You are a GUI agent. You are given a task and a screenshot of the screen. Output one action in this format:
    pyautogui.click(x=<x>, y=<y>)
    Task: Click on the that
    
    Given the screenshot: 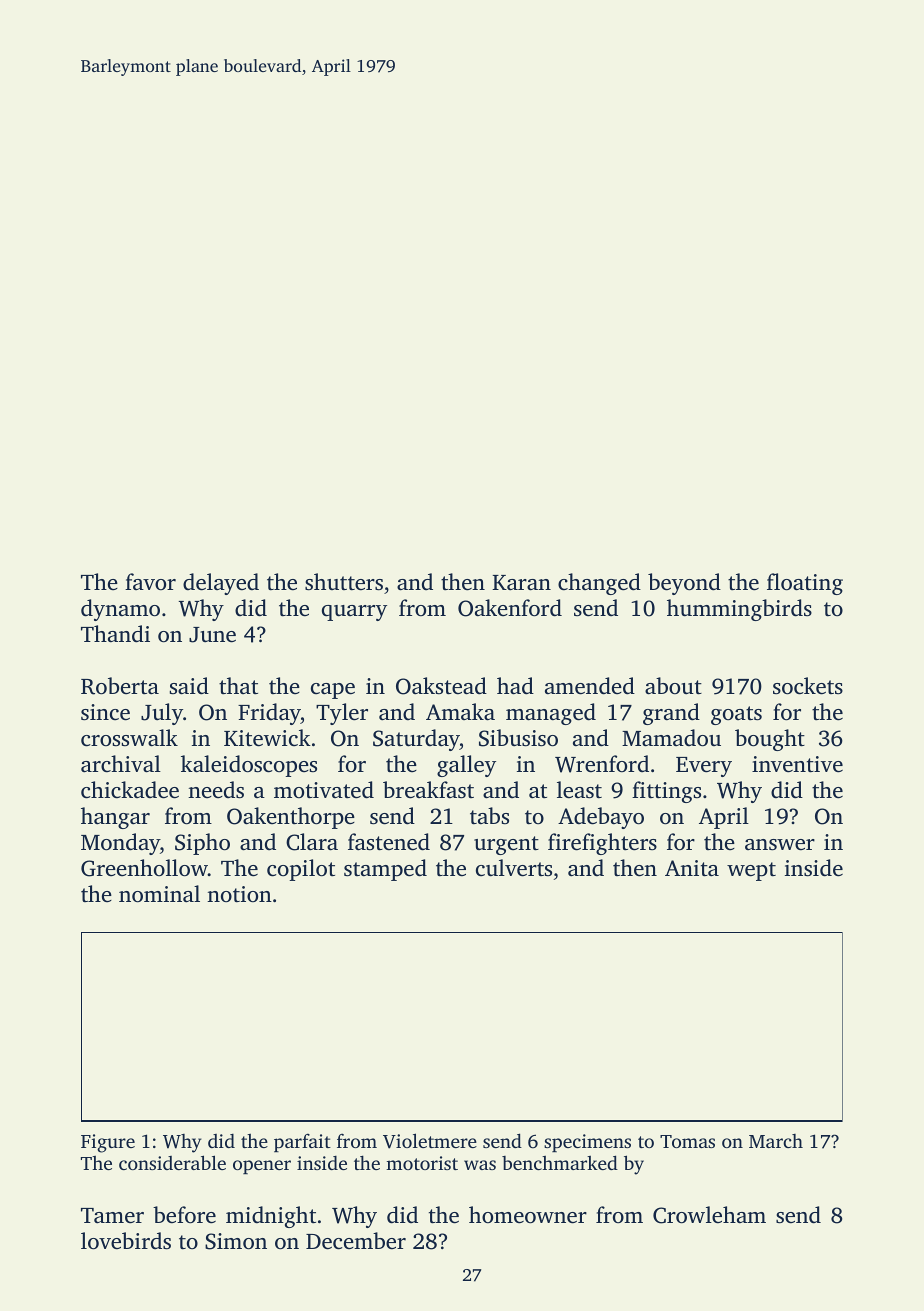 What is the action you would take?
    pyautogui.click(x=238, y=685)
